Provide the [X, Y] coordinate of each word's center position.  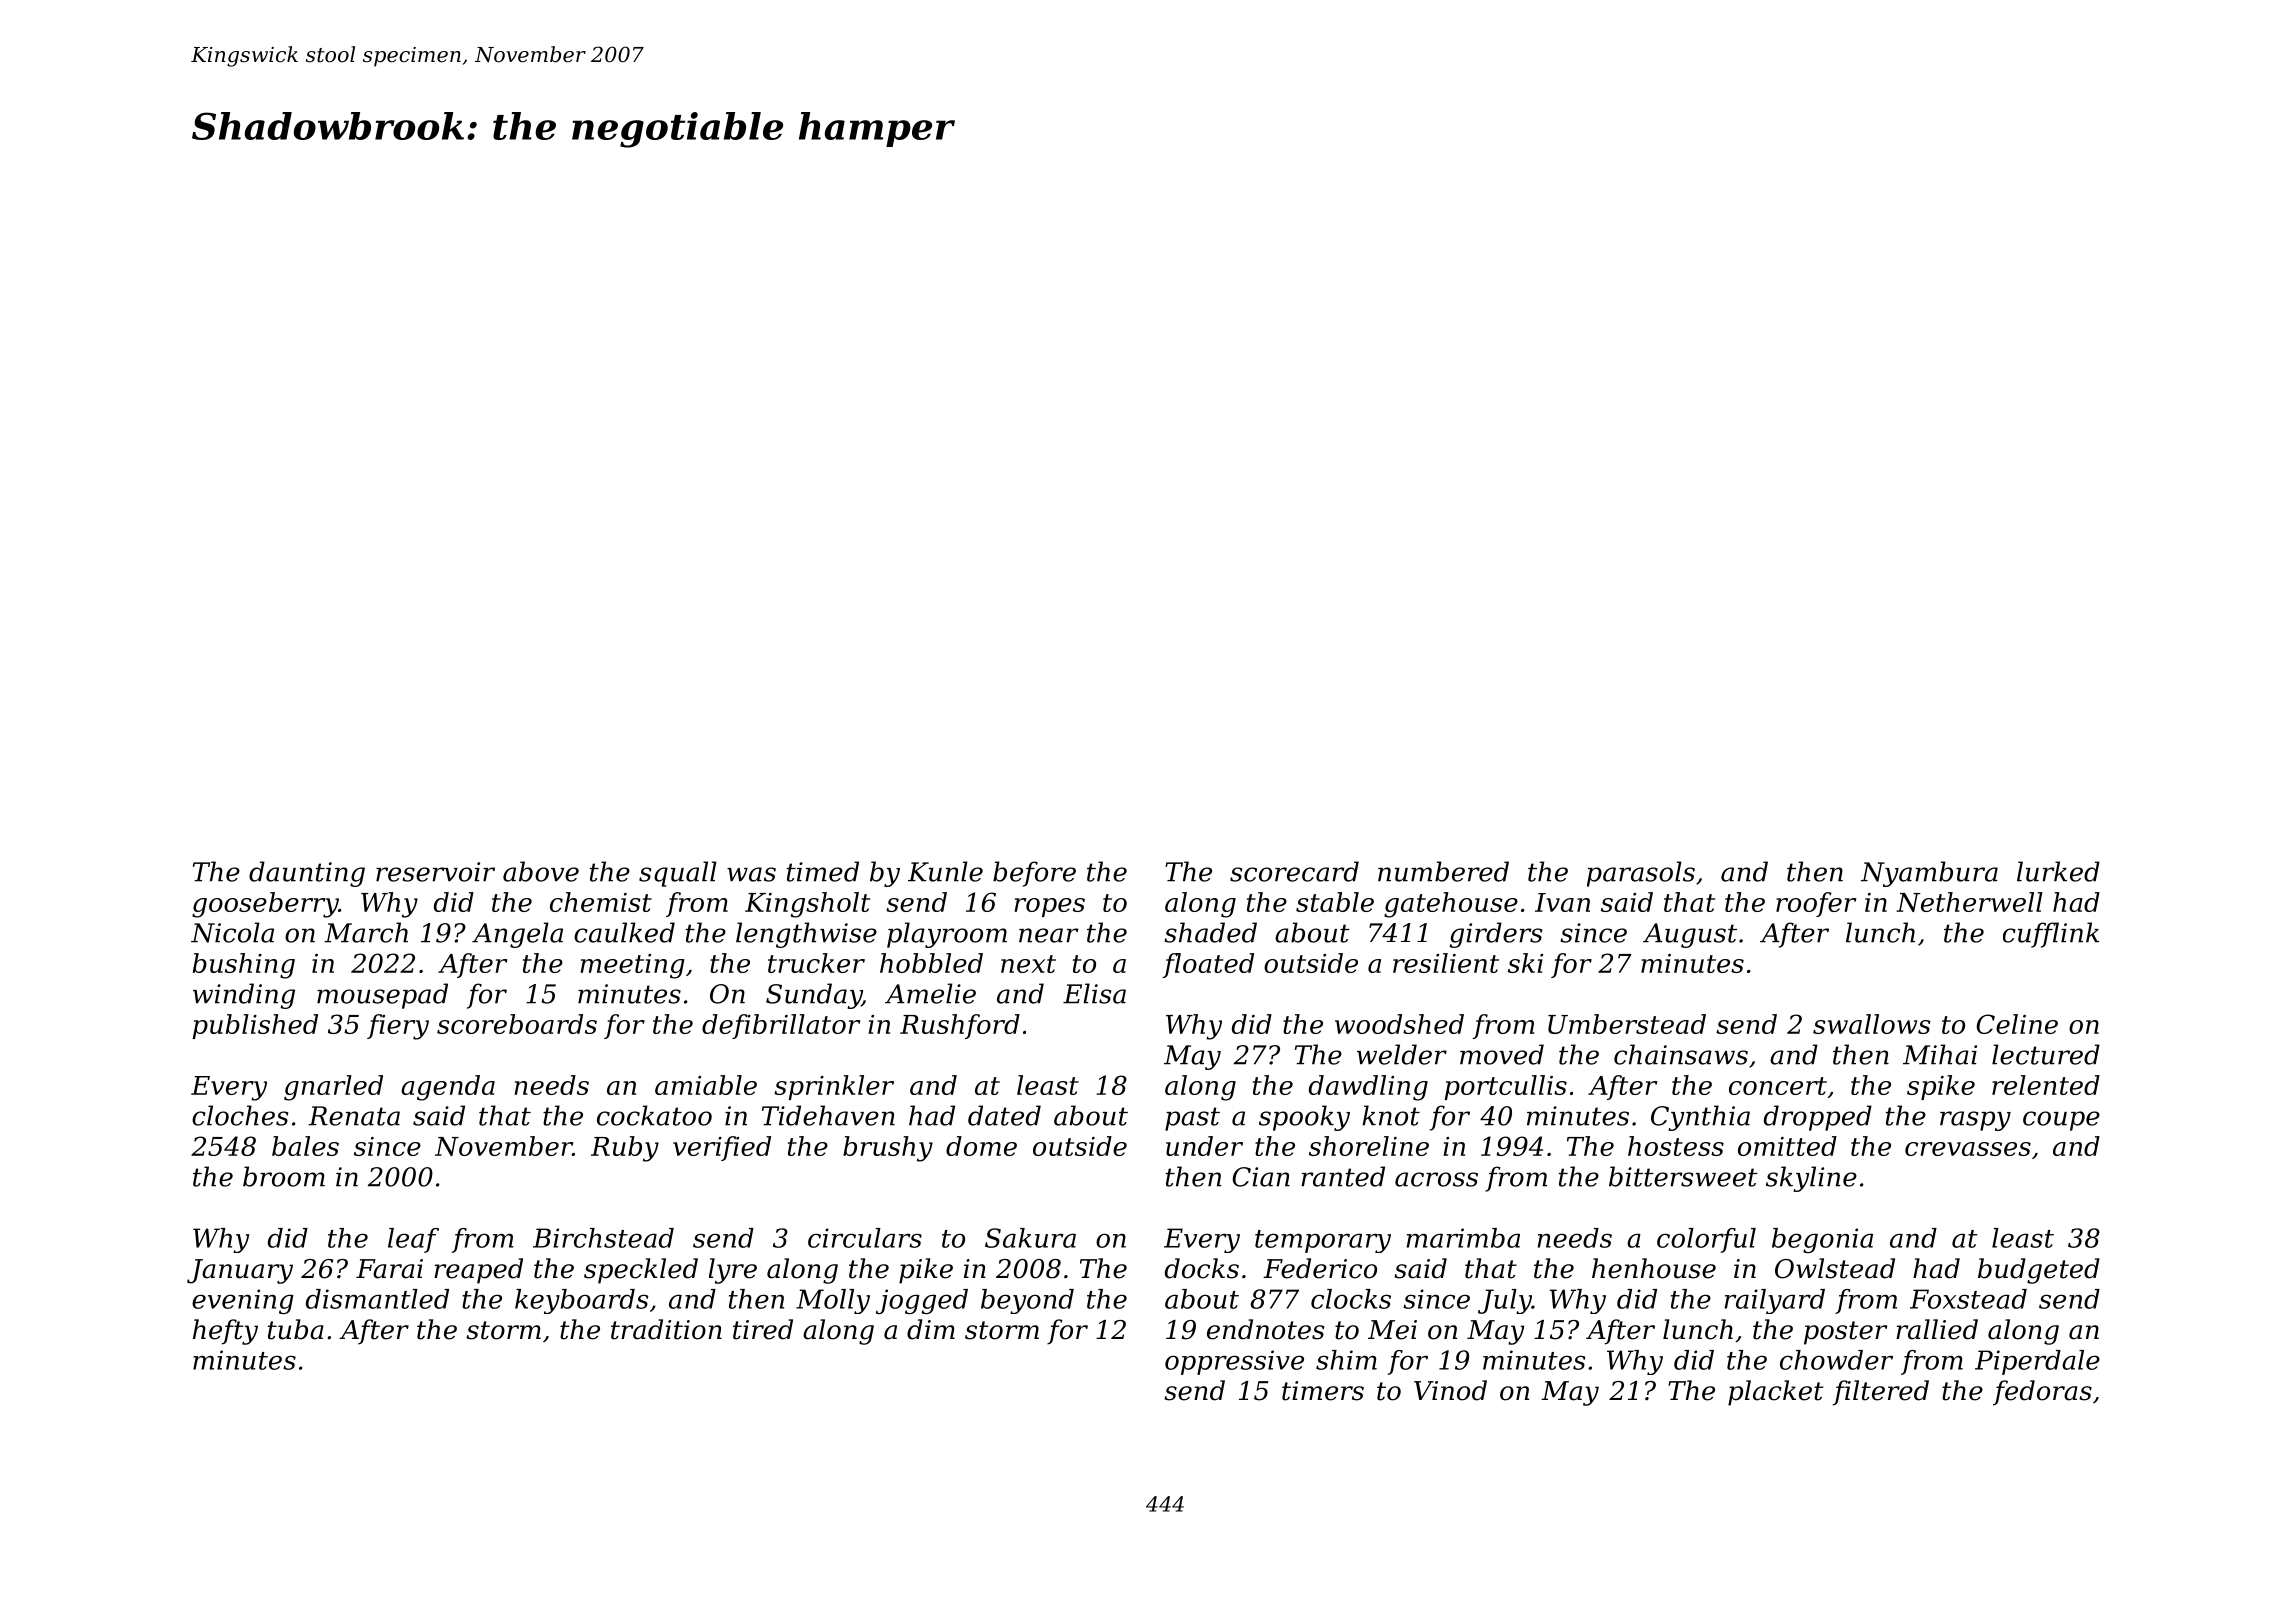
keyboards [582, 1301]
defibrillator [781, 1026]
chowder [1836, 1360]
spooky [1304, 1118]
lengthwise [806, 935]
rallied [1937, 1329]
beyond [1027, 1301]
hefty [225, 1332]
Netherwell [1969, 902]
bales [305, 1146]
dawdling [1368, 1088]
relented [2046, 1085]
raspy [1975, 1121]
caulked [624, 932]
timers [1323, 1391]
